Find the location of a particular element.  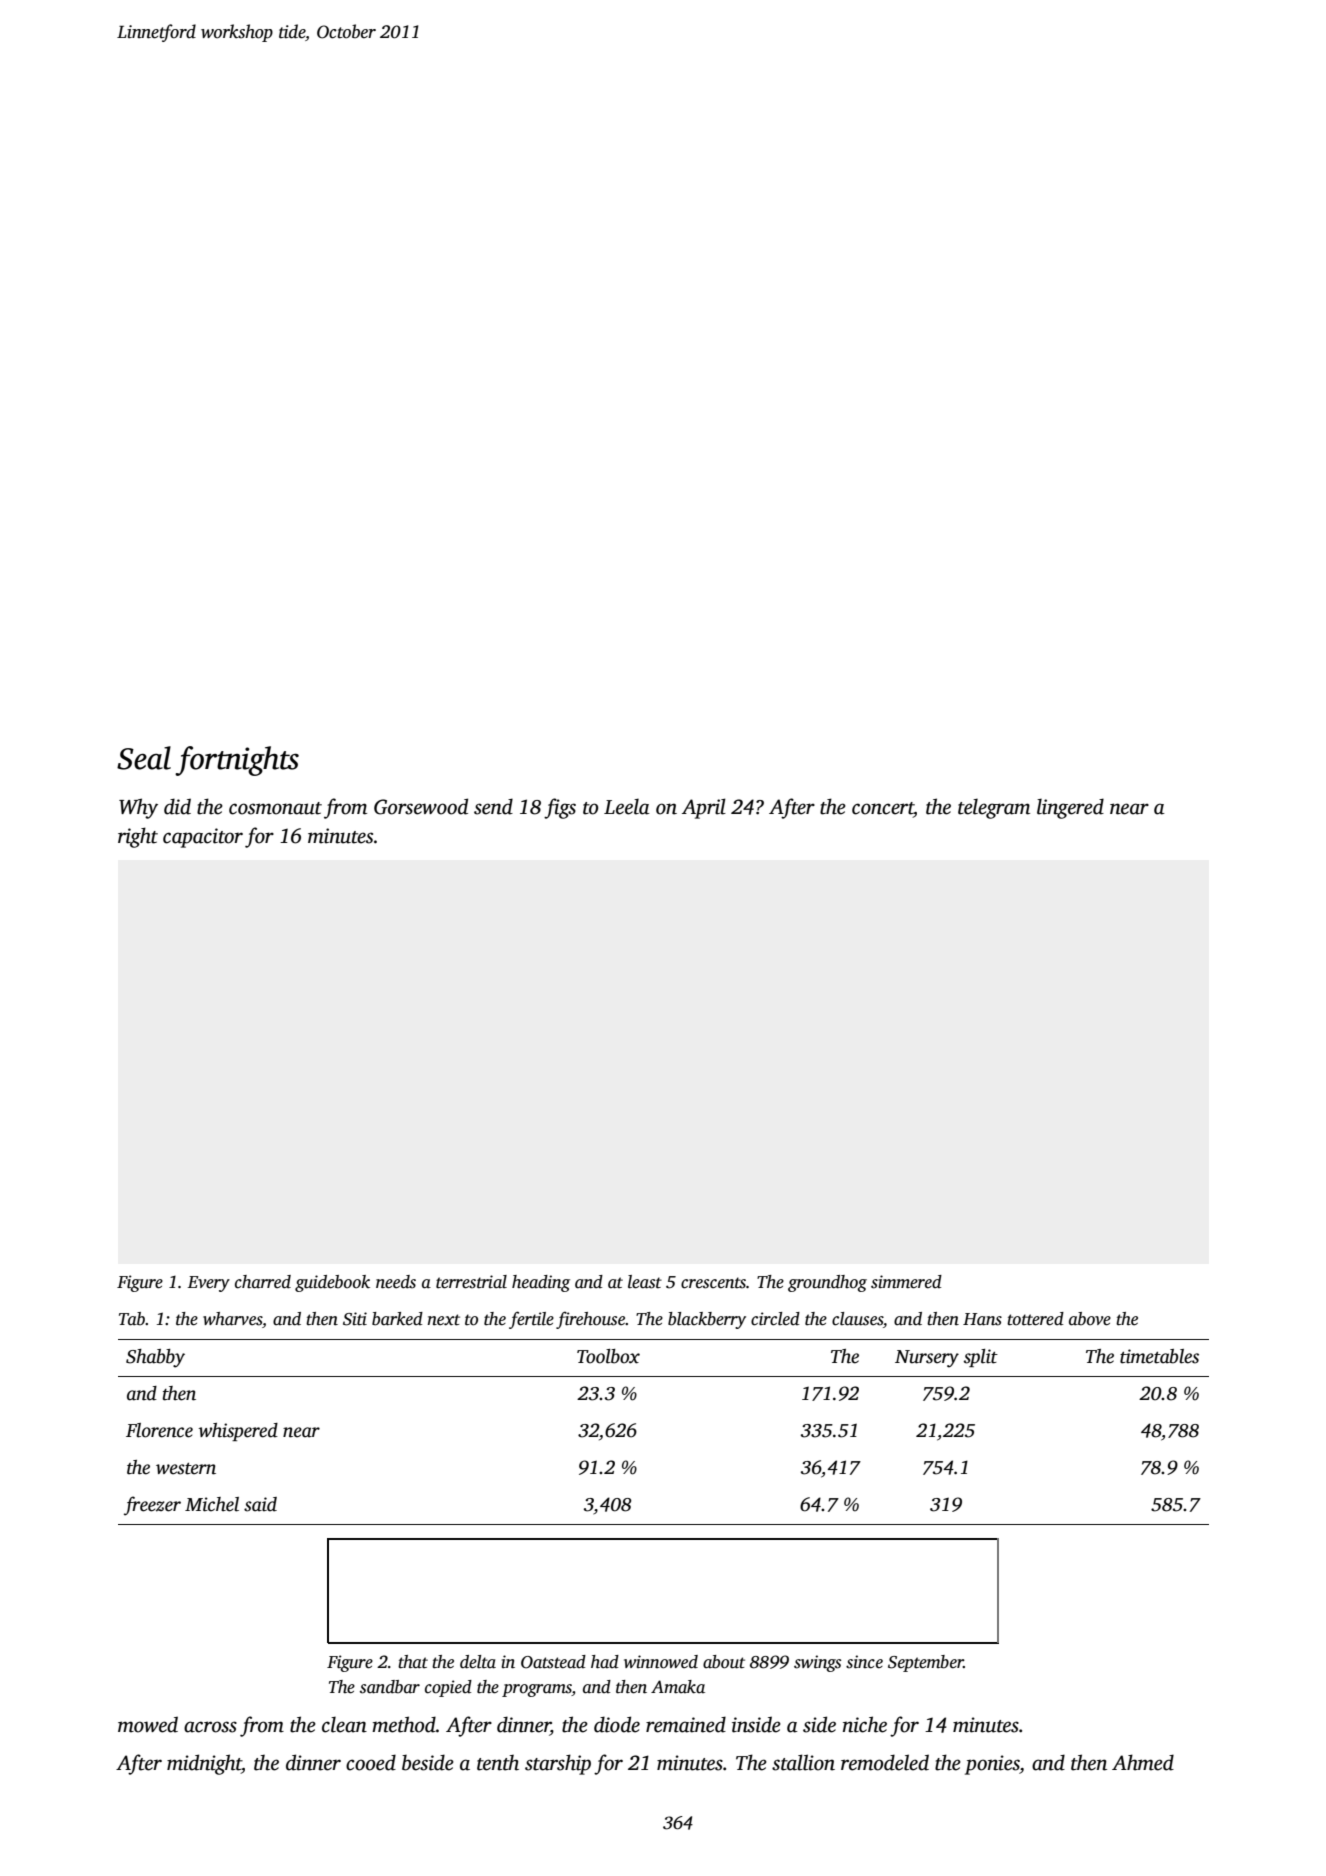

said is located at coordinates (260, 1504).
